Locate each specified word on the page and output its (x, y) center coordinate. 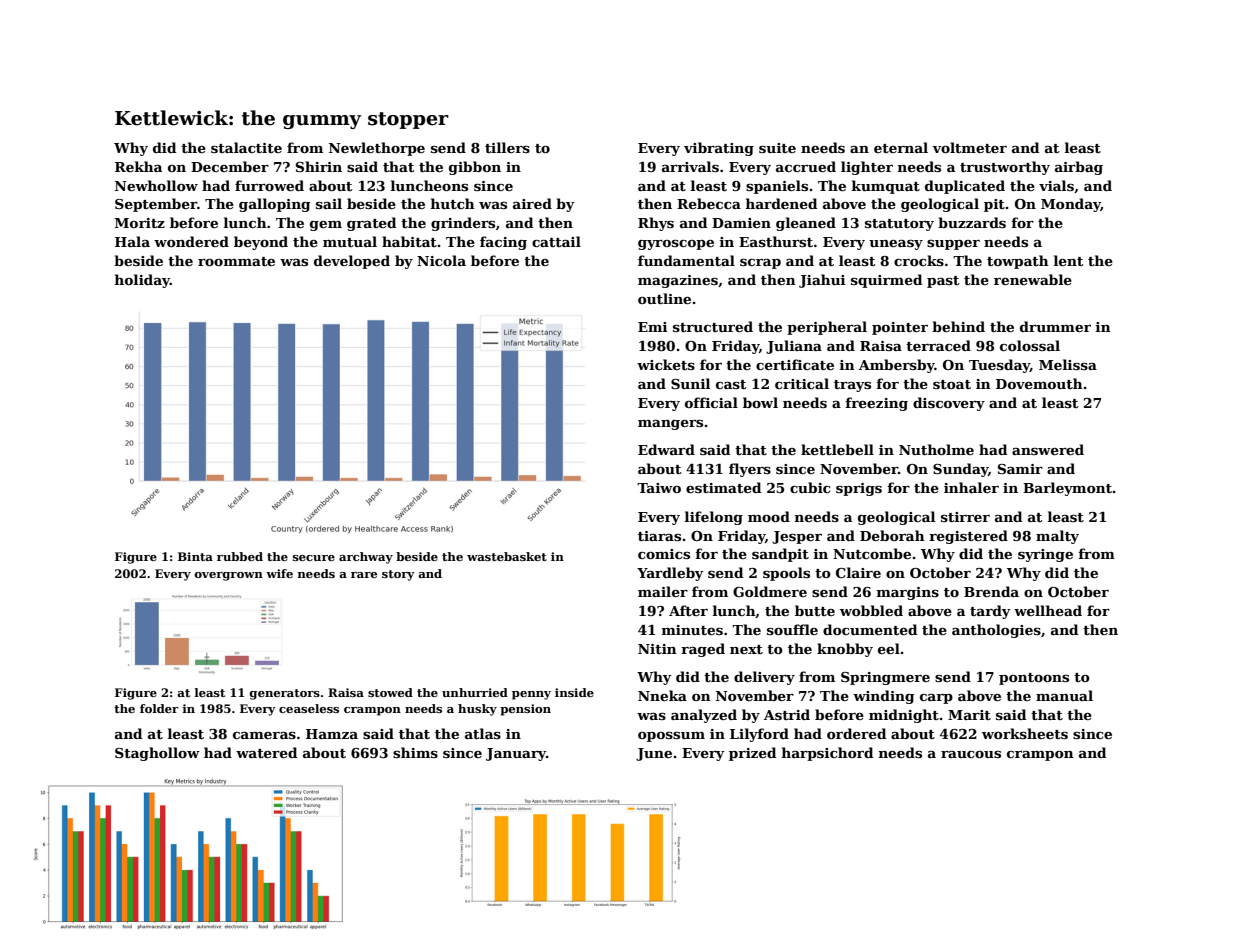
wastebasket (507, 556)
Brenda (991, 591)
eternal (901, 147)
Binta (195, 556)
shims (415, 752)
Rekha (138, 166)
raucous (971, 754)
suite (777, 148)
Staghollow (157, 754)
